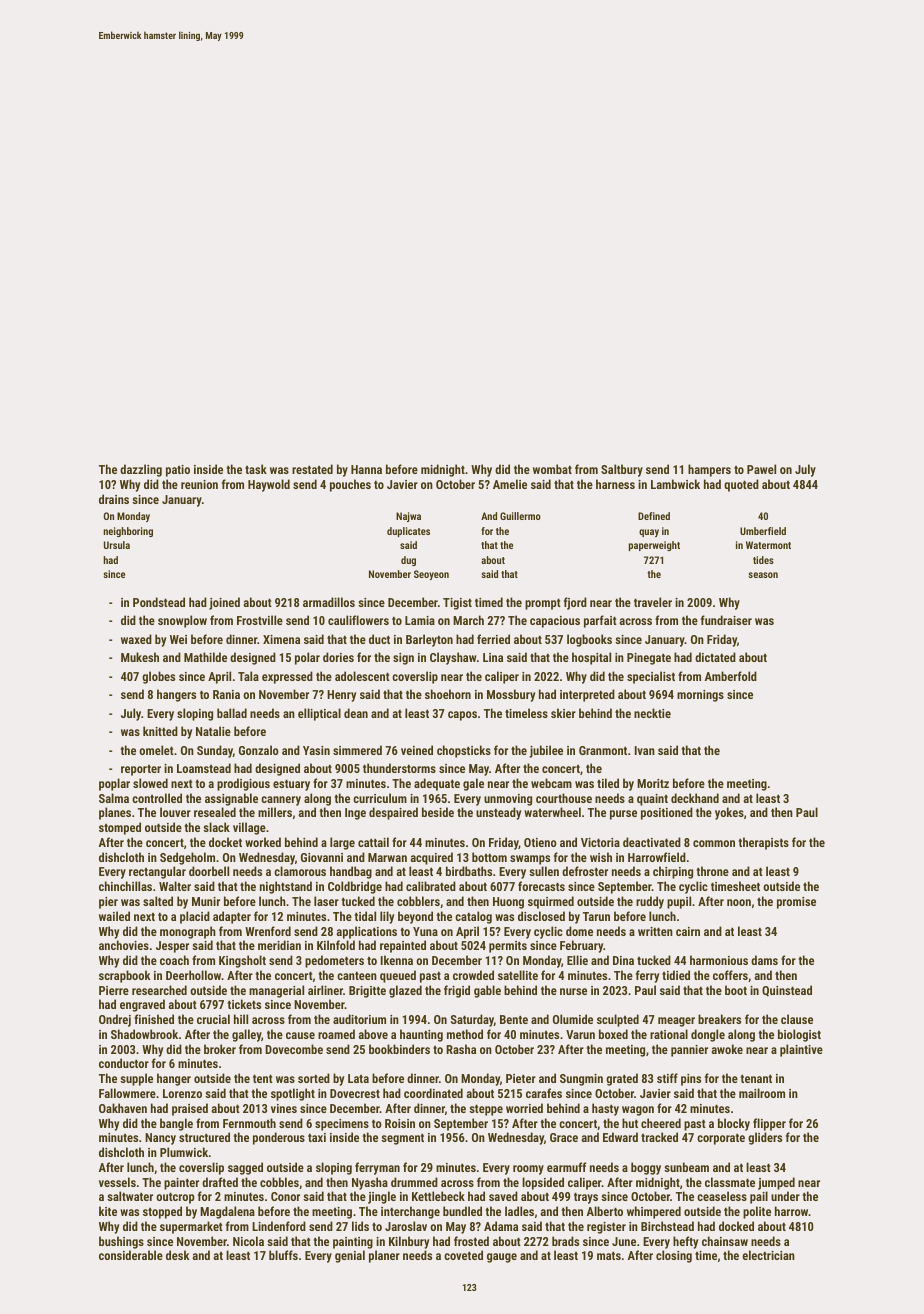 This image has height=1314, width=924. Describe the element at coordinates (764, 843) in the image. I see `therapists` at that location.
